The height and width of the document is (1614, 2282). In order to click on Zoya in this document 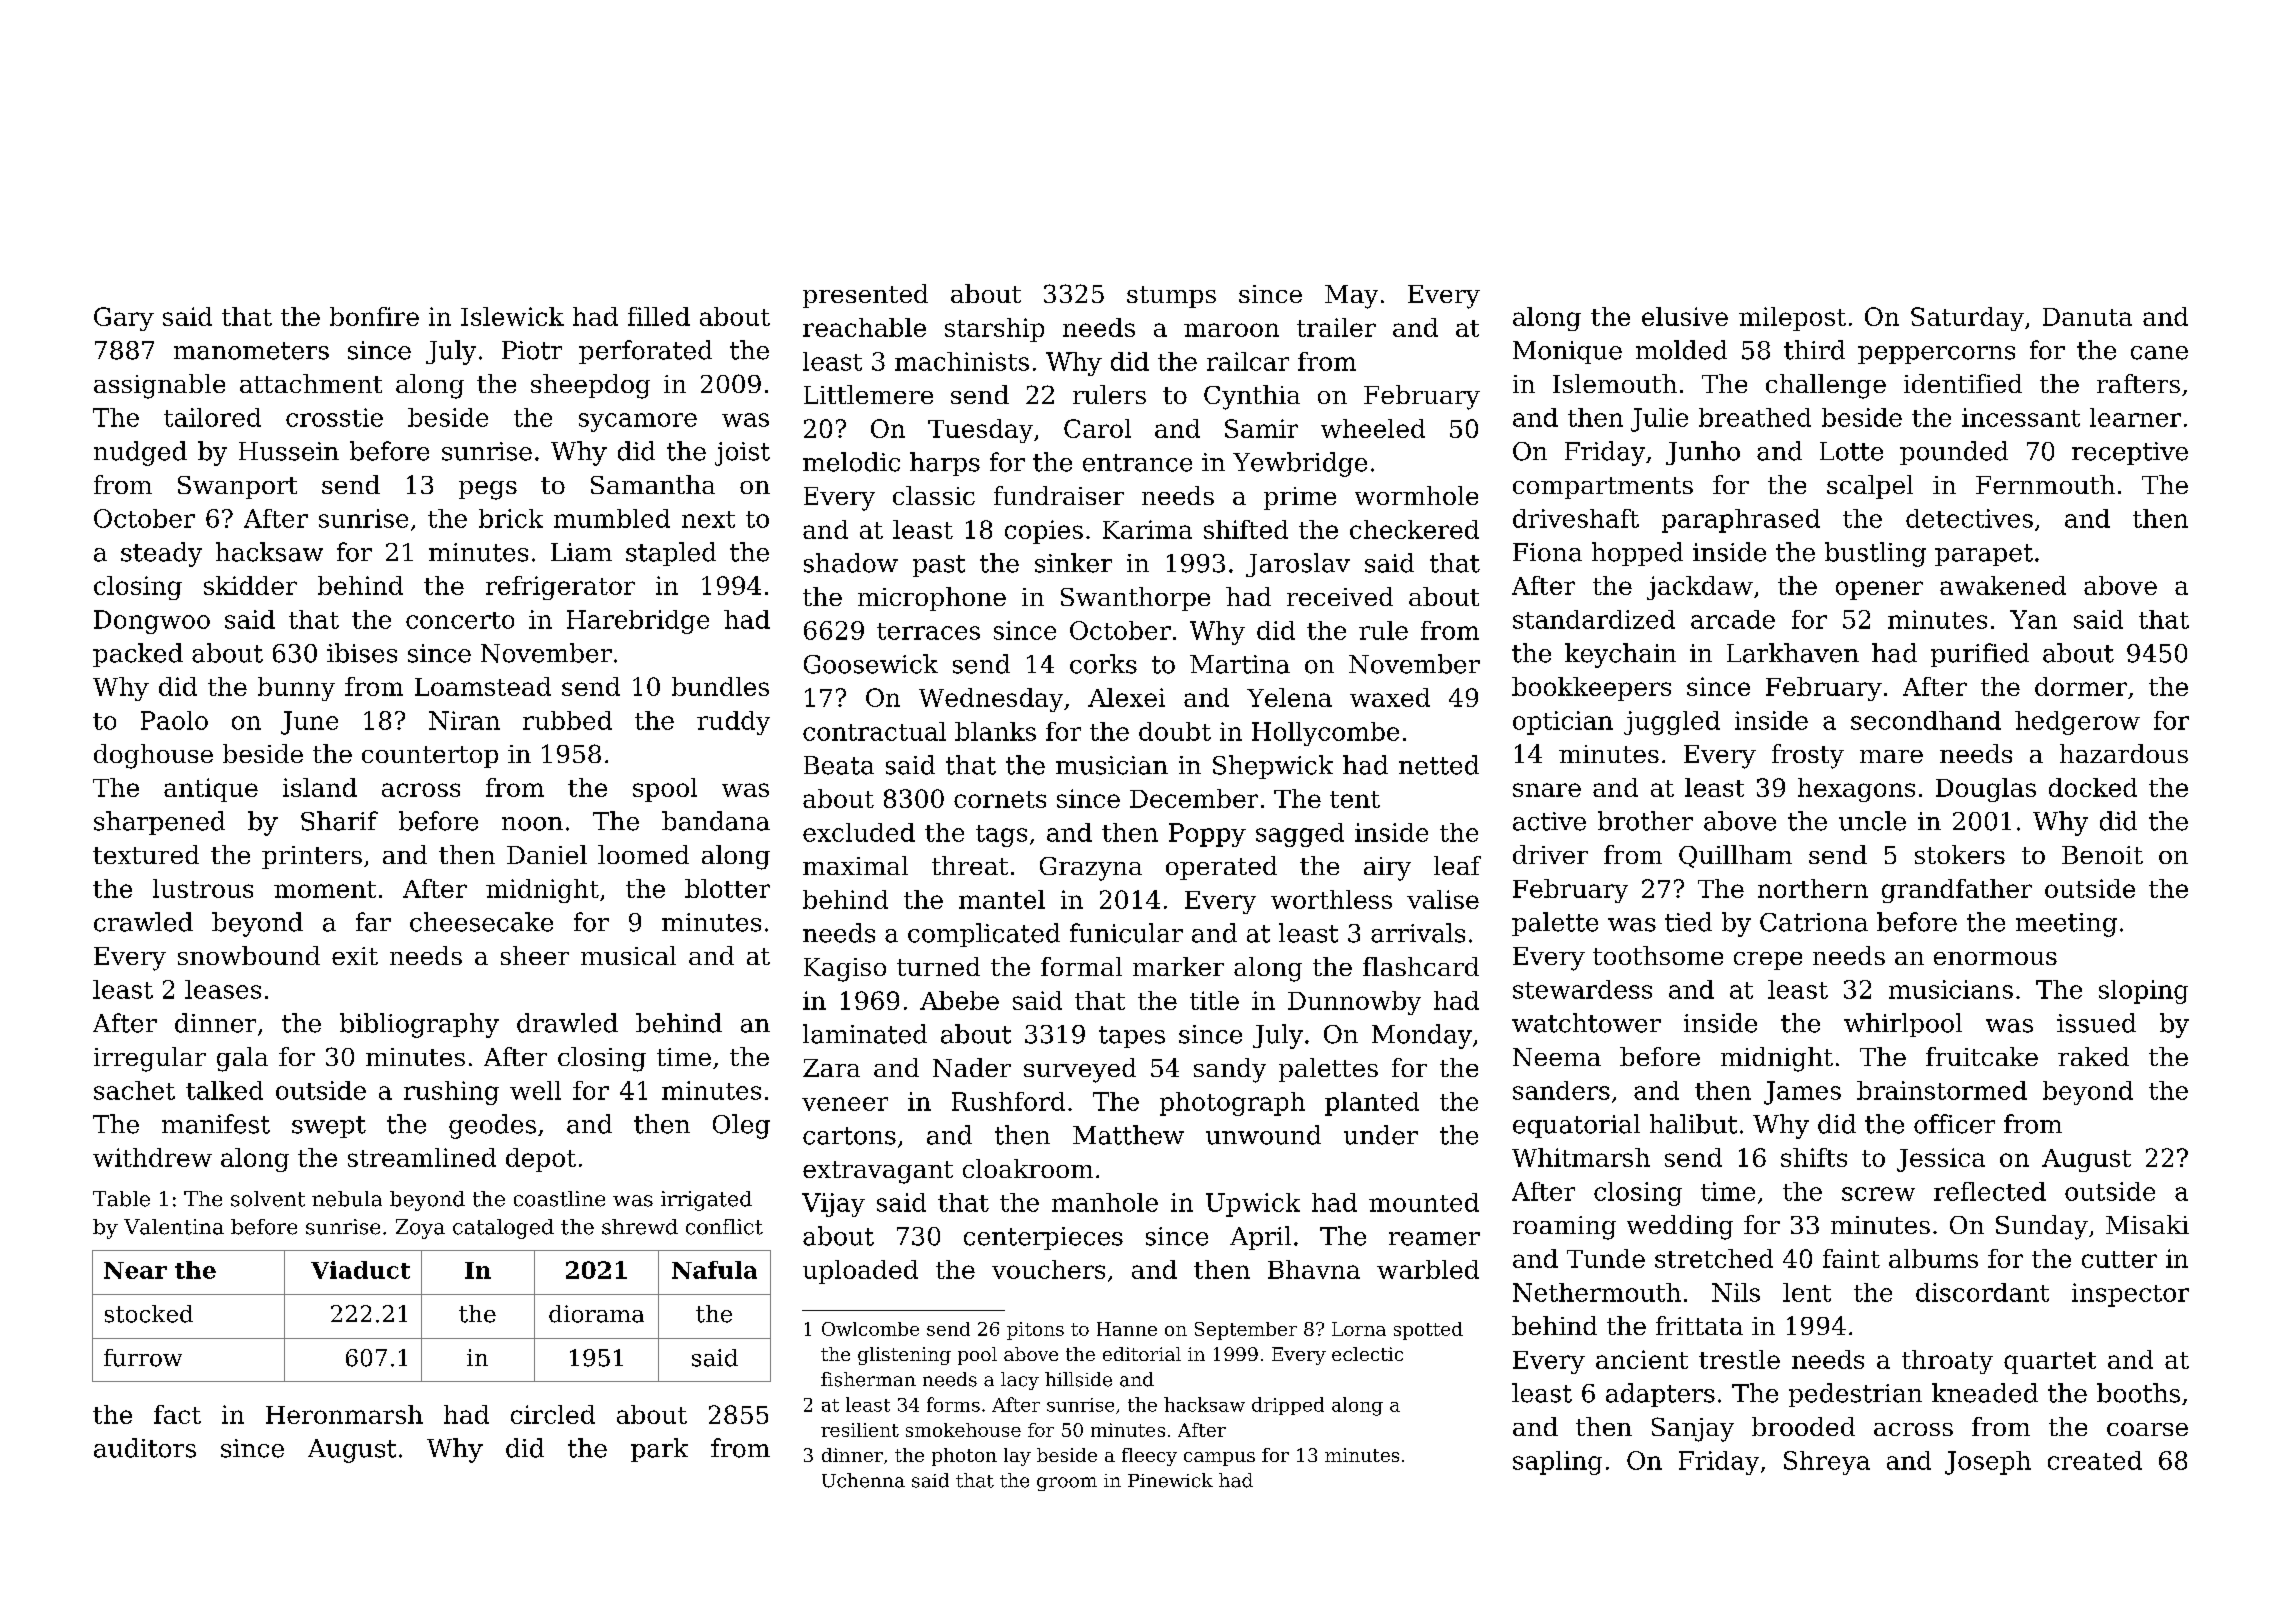, I will do `click(420, 1229)`.
